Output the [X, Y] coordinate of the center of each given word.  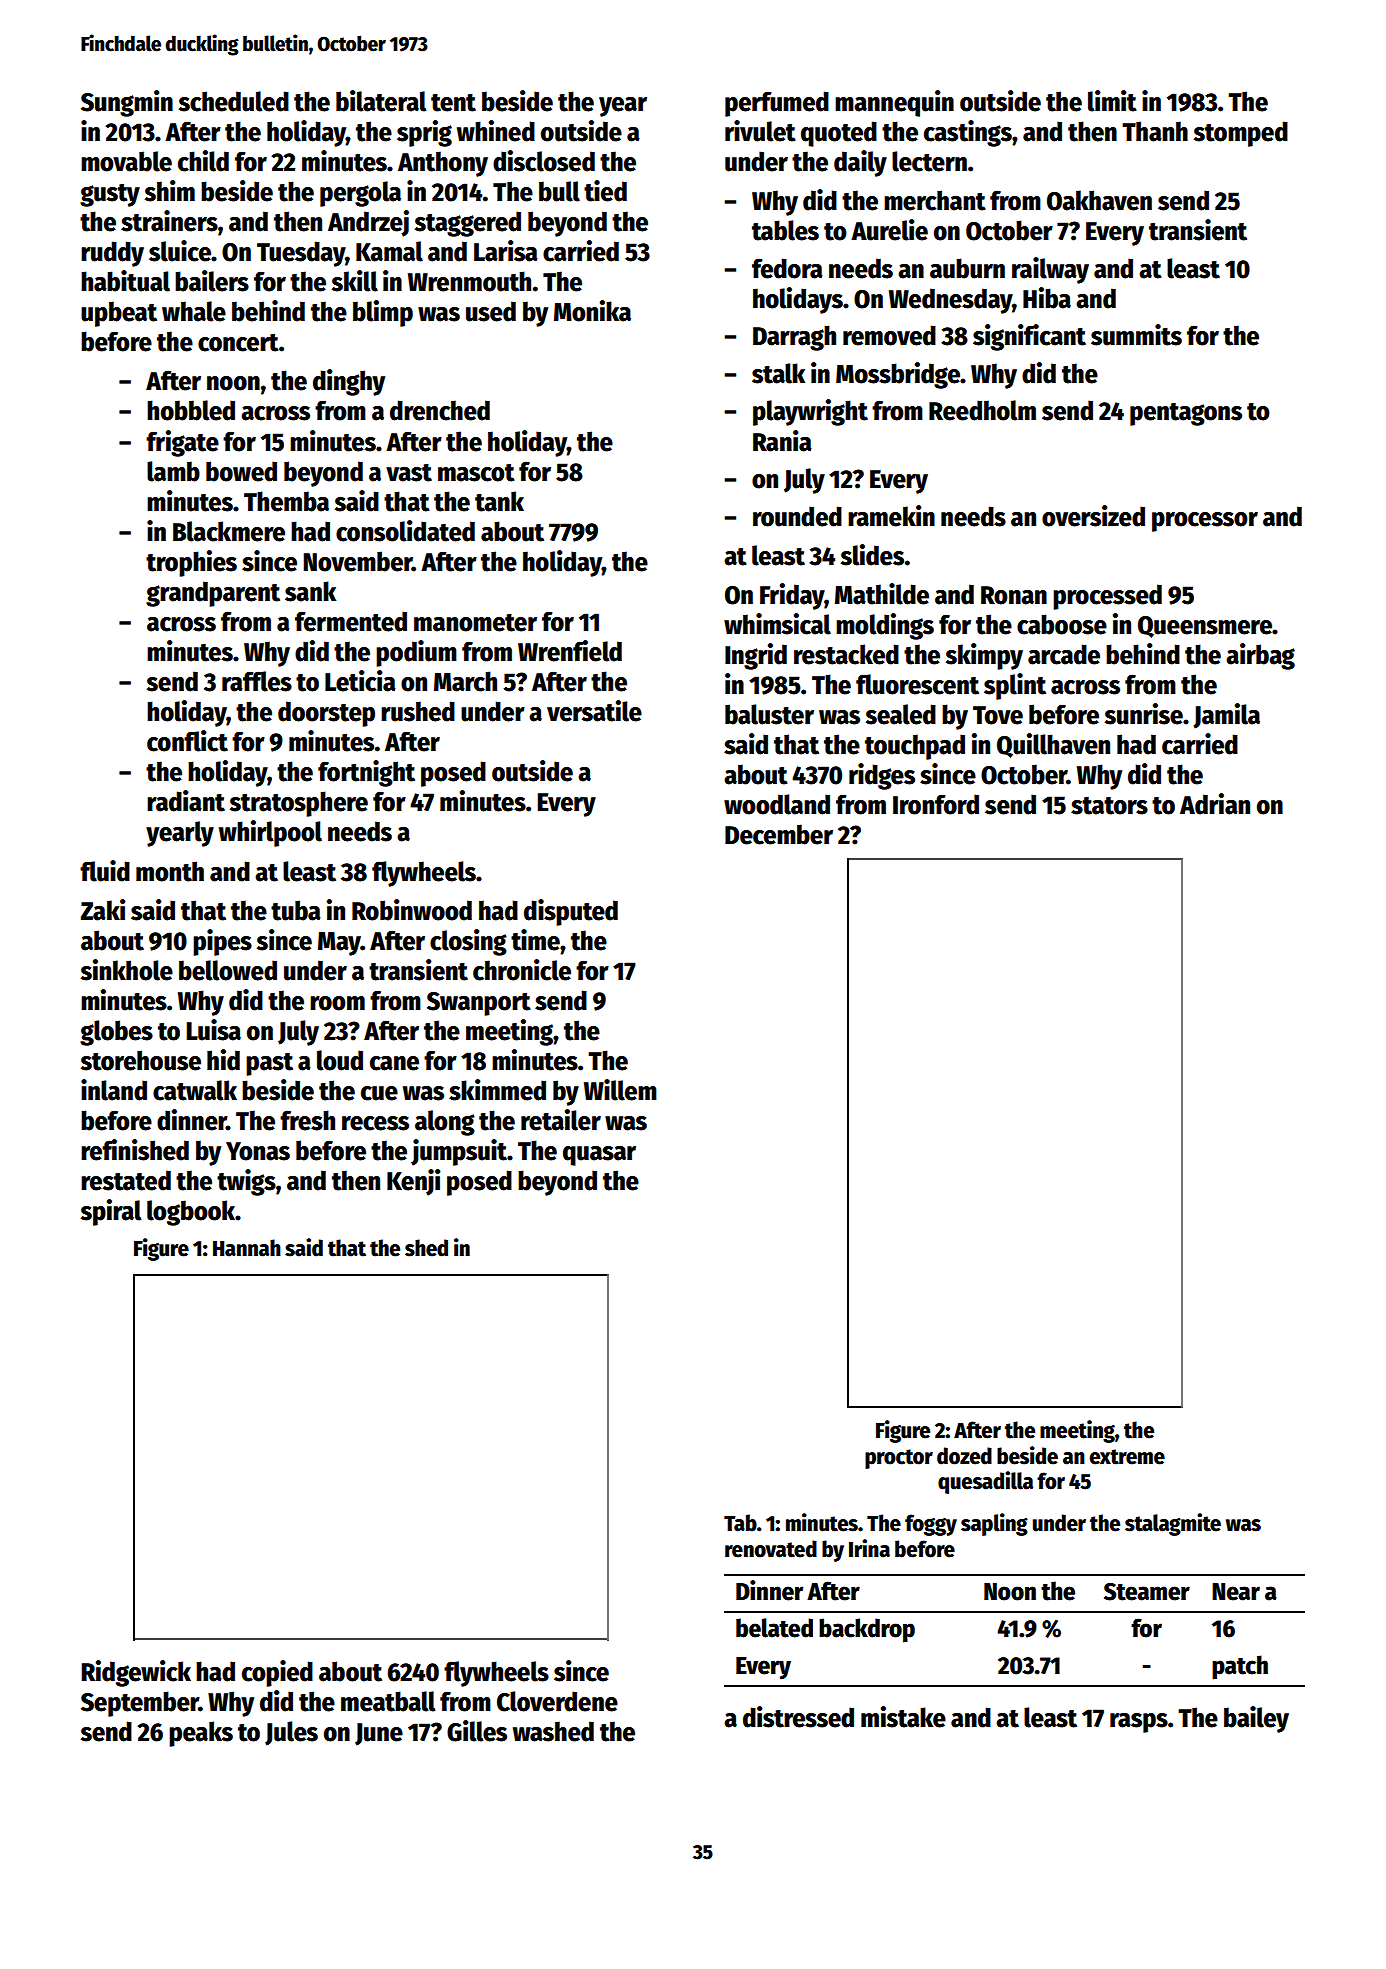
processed [1107, 597]
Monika [592, 311]
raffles [257, 681]
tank [499, 501]
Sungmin [127, 103]
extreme [1127, 1457]
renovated [771, 1549]
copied [277, 1673]
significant [1029, 337]
